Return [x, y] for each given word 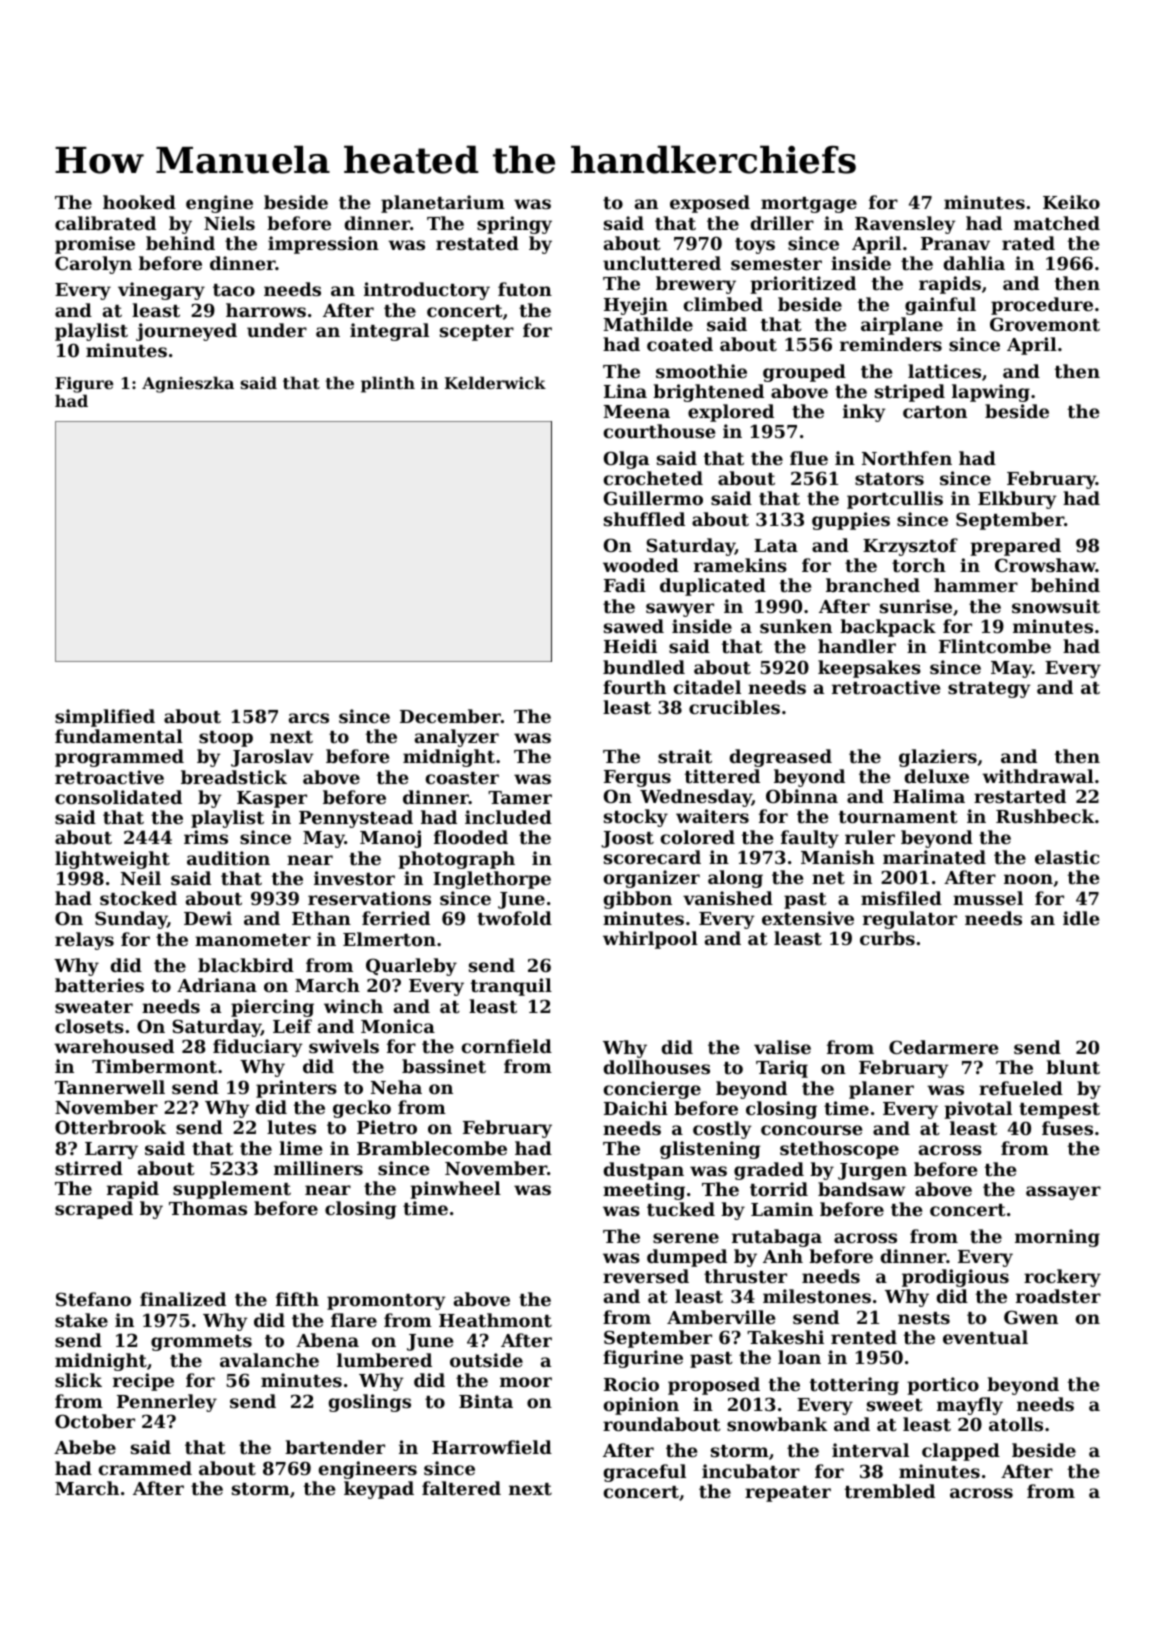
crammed [145, 1468]
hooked [139, 202]
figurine [643, 1359]
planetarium [443, 204]
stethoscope [839, 1150]
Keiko [1071, 202]
